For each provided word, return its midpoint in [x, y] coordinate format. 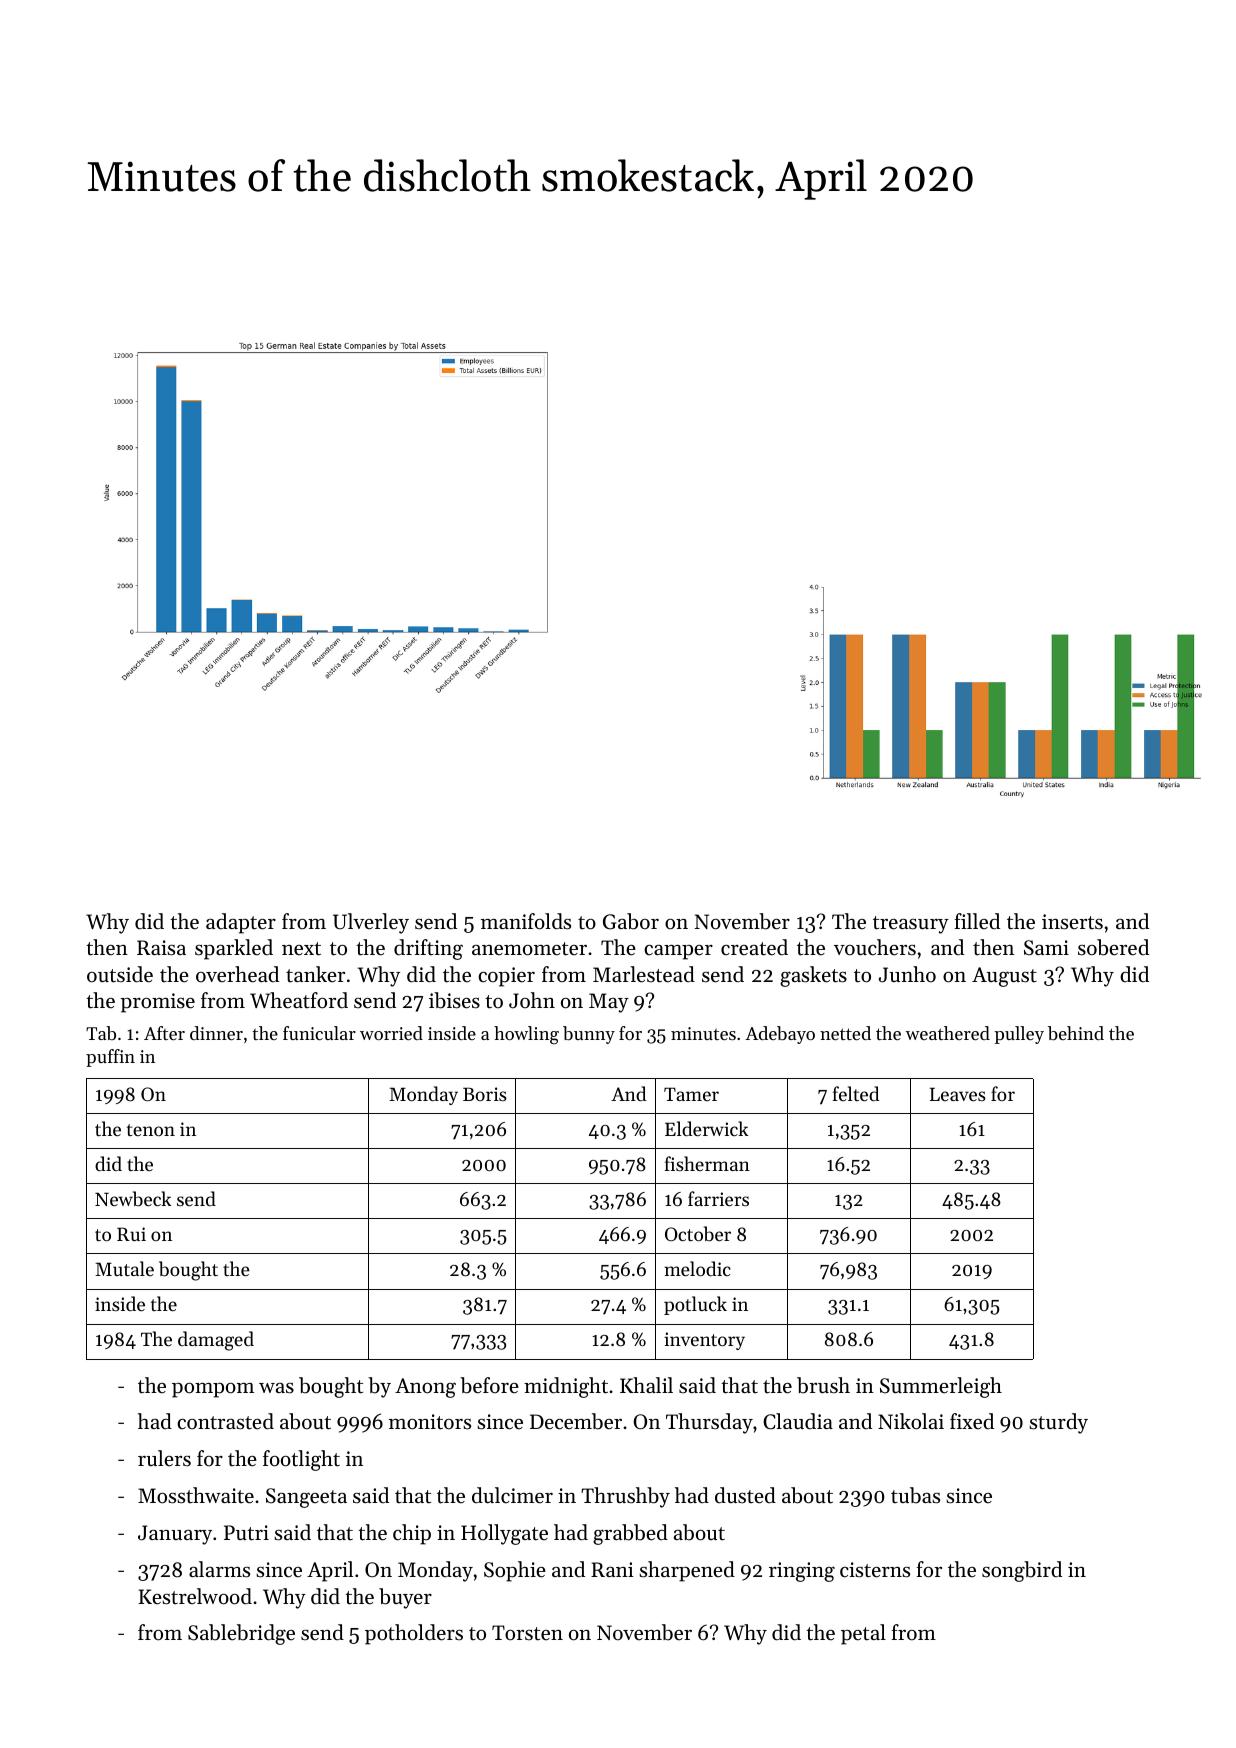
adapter [241, 923]
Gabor [631, 921]
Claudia [798, 1421]
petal [863, 1634]
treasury [911, 925]
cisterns [875, 1570]
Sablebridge [241, 1634]
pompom [213, 1390]
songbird [1022, 1571]
